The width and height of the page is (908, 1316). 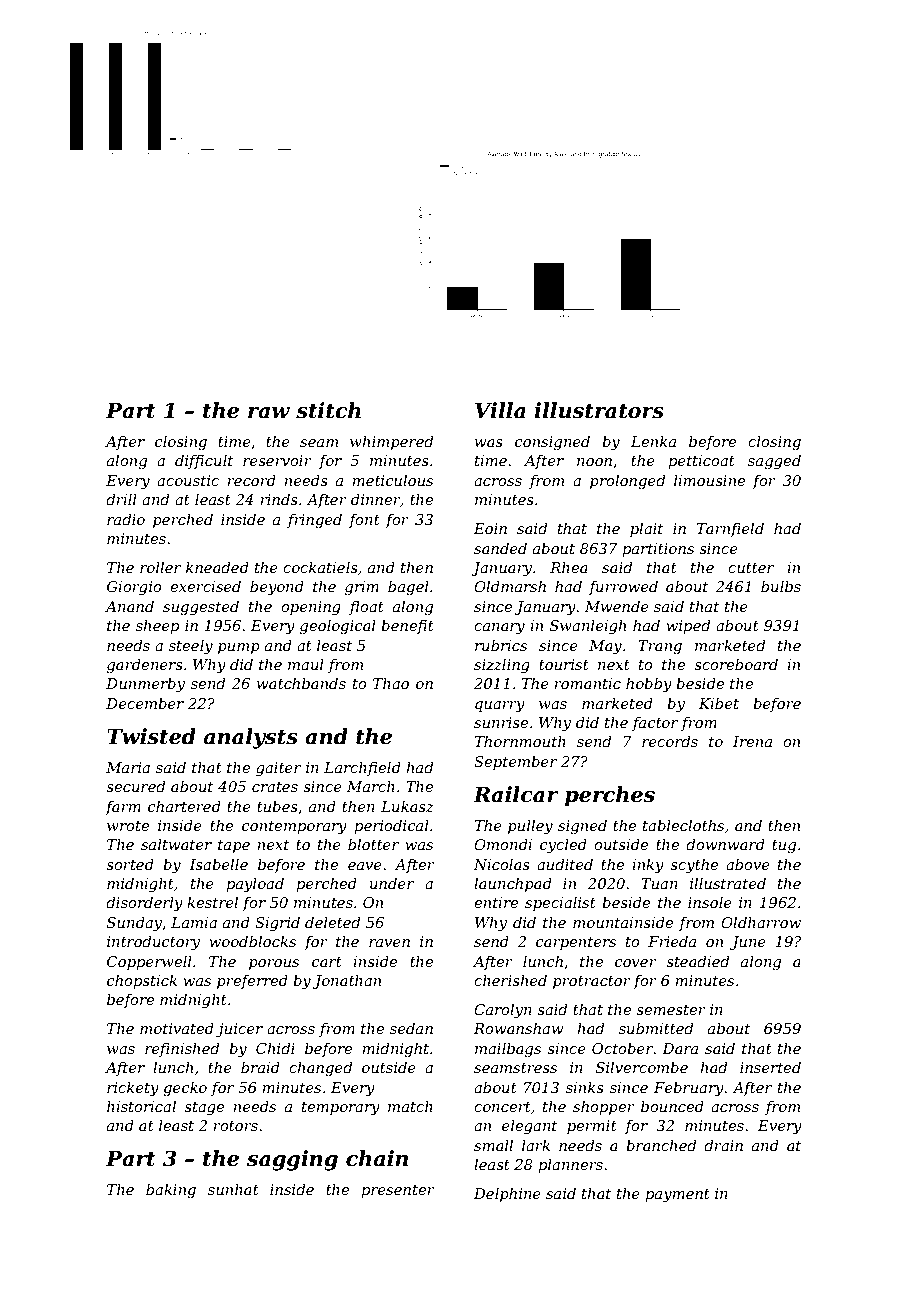 What do you see at coordinates (520, 741) in the page?
I see `Thornmouth` at bounding box center [520, 741].
